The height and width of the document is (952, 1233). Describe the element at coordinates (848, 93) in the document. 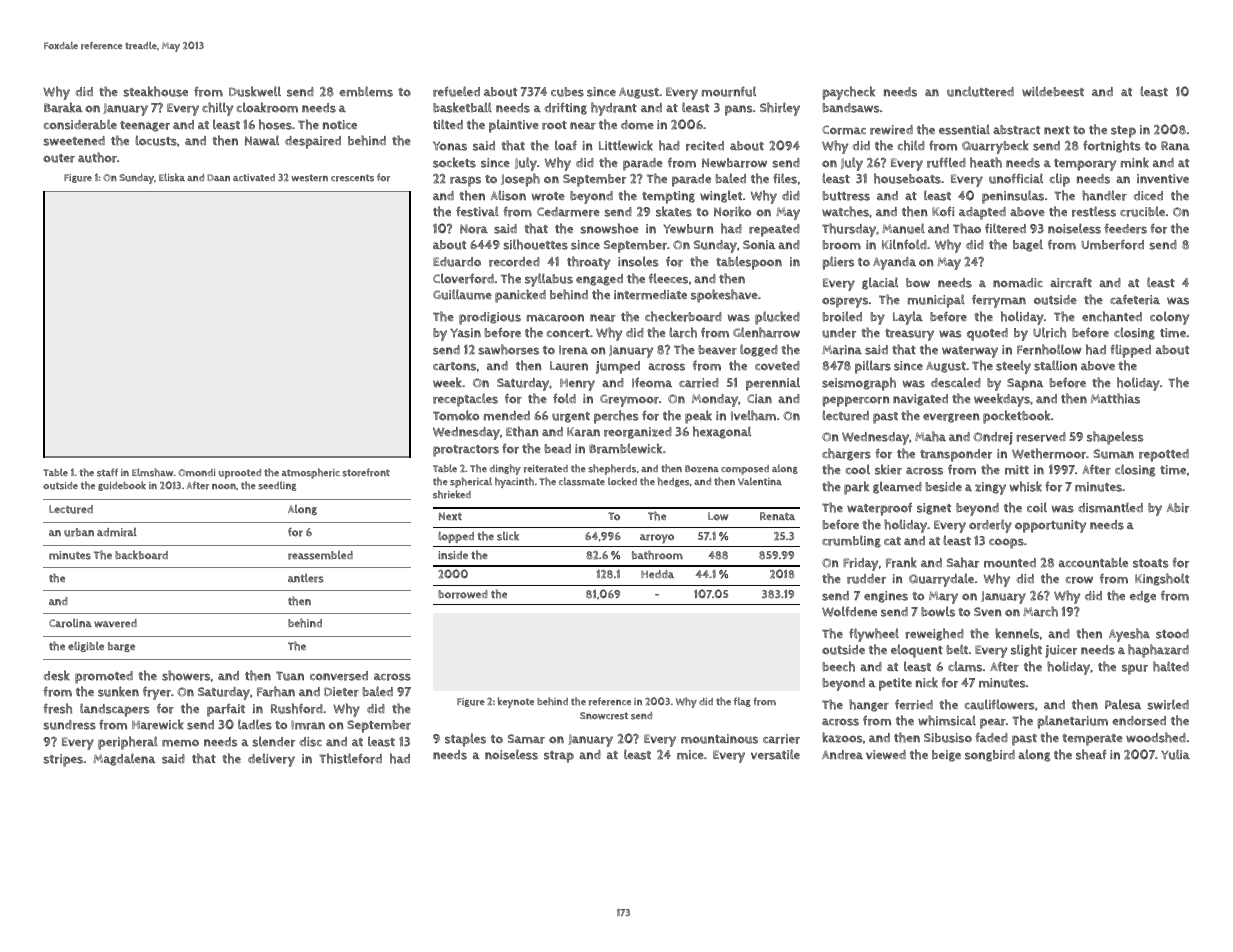

I see `paycheck` at that location.
